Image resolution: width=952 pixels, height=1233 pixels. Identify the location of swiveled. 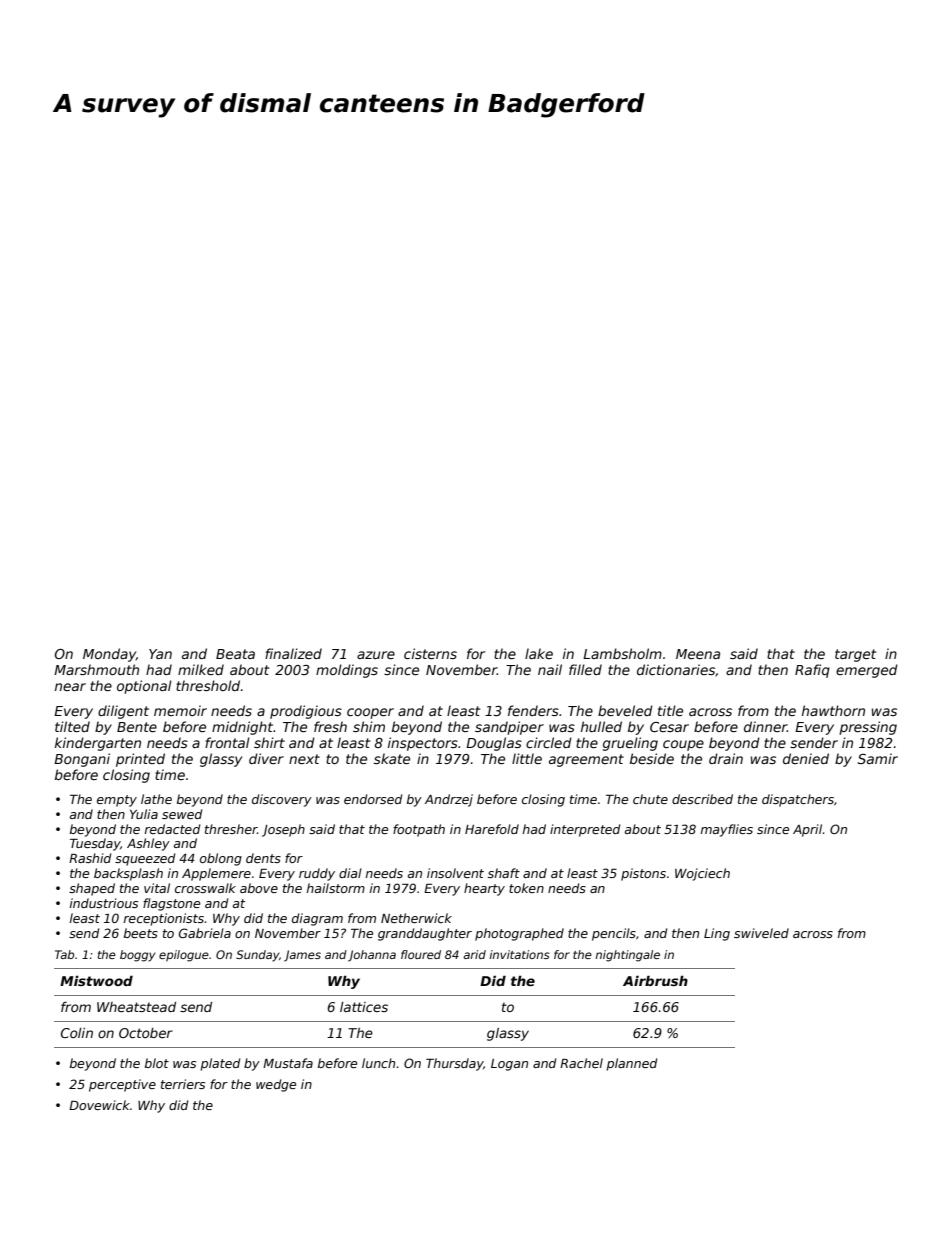
(761, 933).
